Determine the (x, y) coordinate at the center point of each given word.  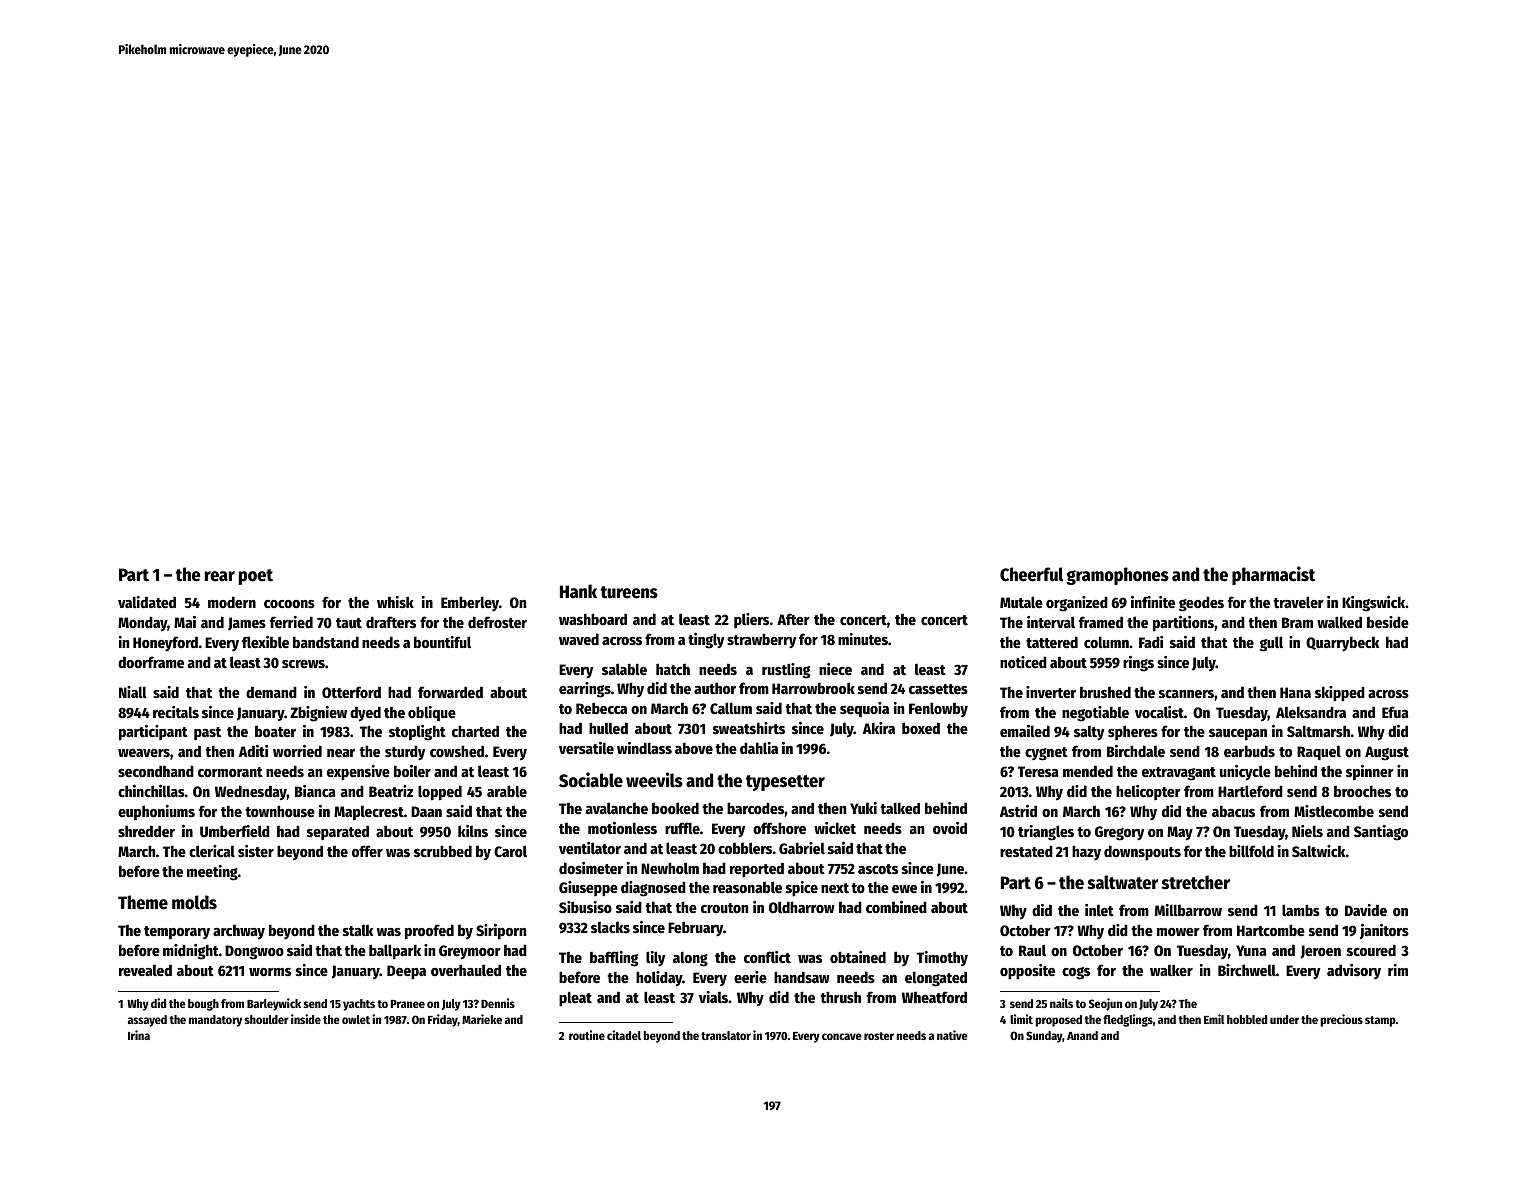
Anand (1082, 1035)
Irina (139, 1035)
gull (1271, 644)
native (952, 1035)
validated (147, 602)
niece (835, 669)
